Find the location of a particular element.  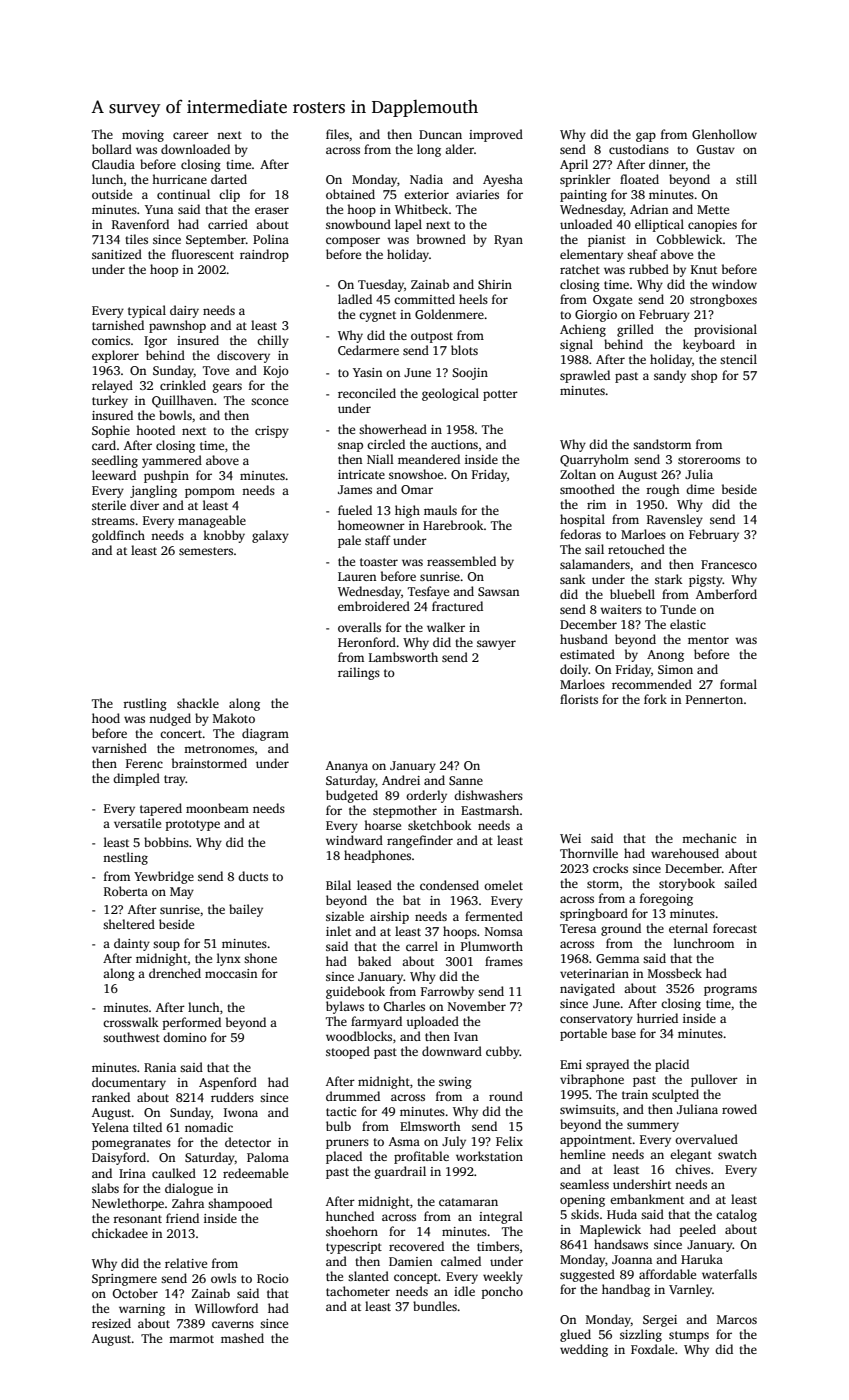

friend is located at coordinates (182, 1218).
